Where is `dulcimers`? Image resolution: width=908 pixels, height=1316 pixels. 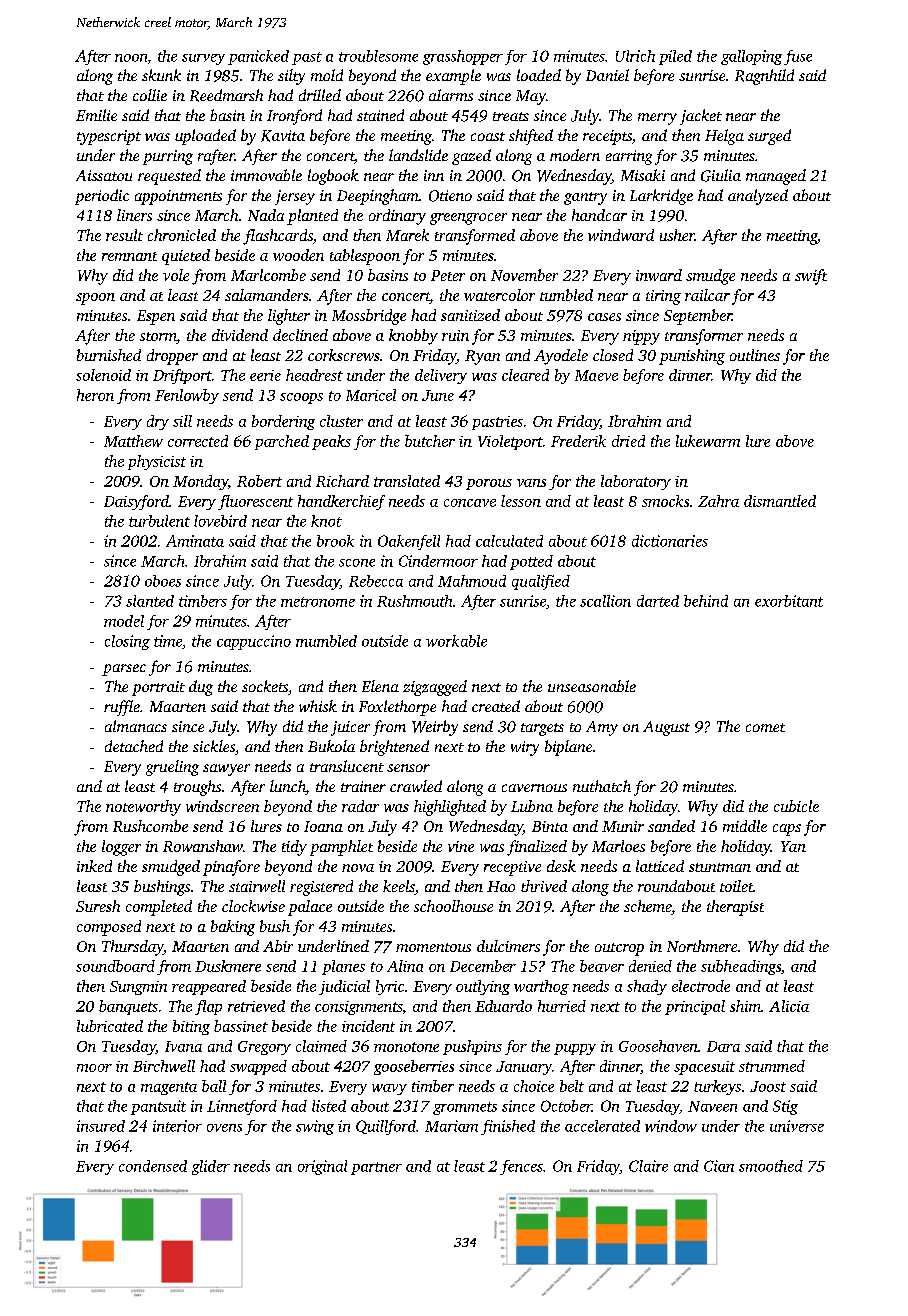 dulcimers is located at coordinates (508, 946).
